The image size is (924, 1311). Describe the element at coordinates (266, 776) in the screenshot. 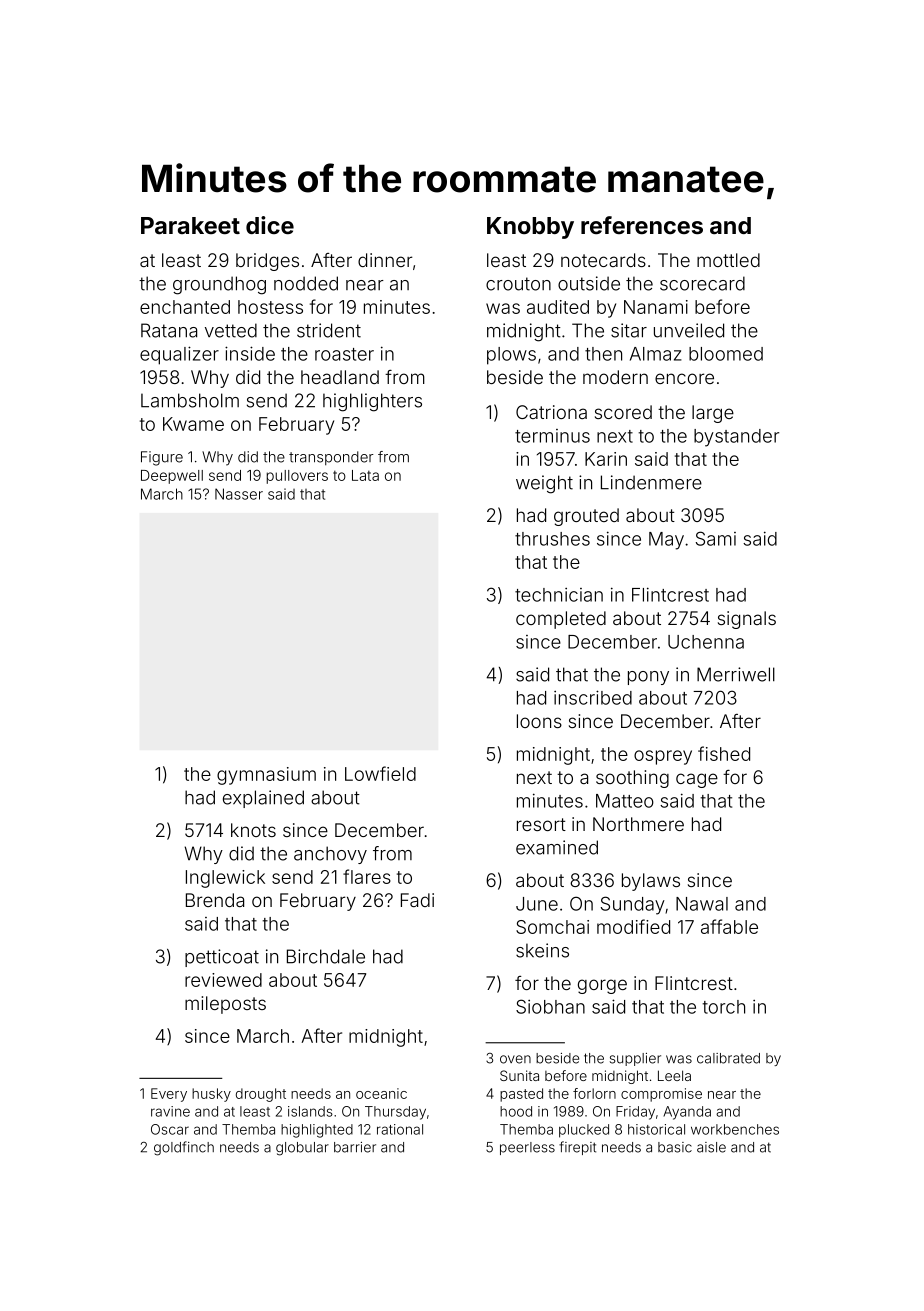

I see `gymnasium` at that location.
